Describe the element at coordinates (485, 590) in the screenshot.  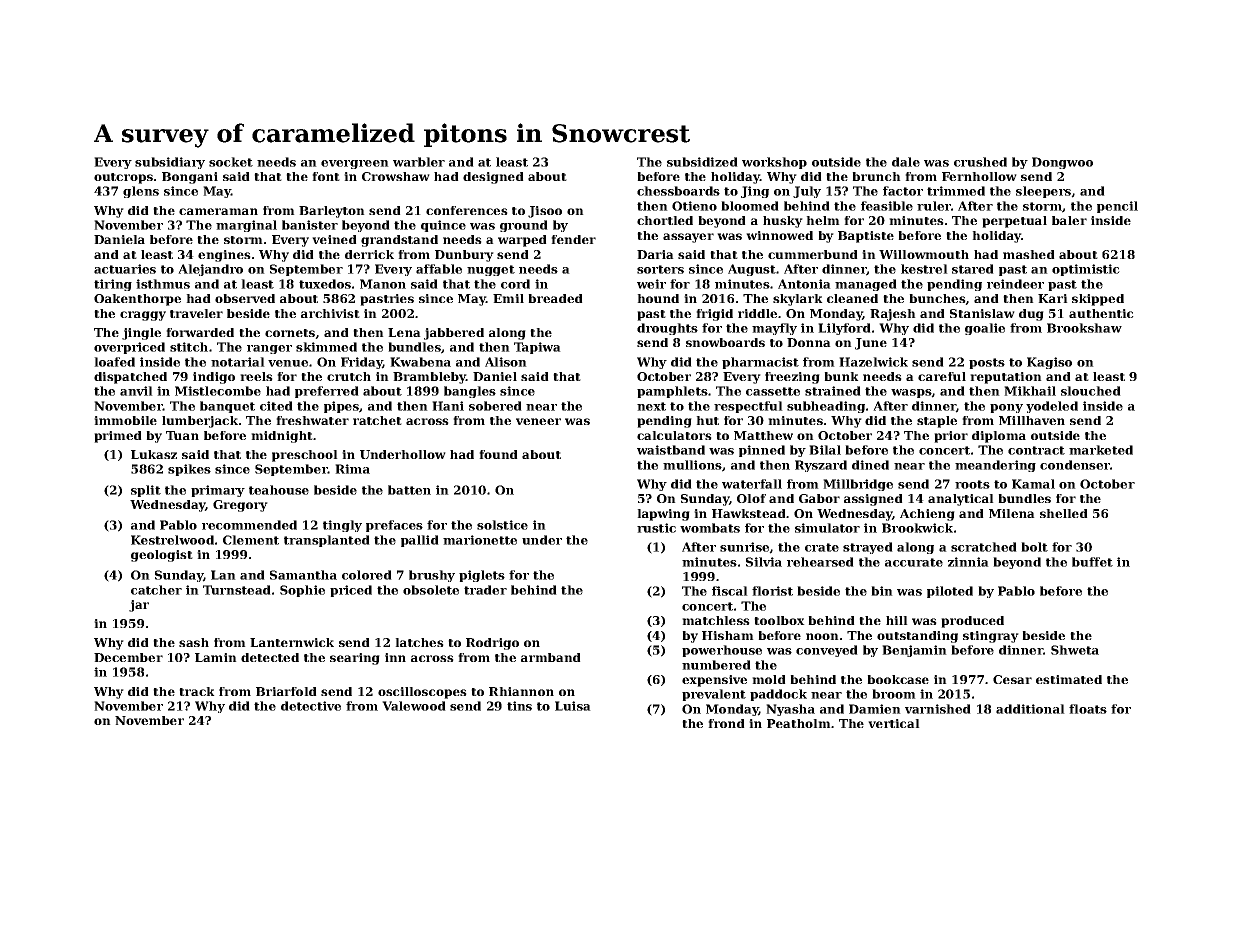
I see `trader` at that location.
